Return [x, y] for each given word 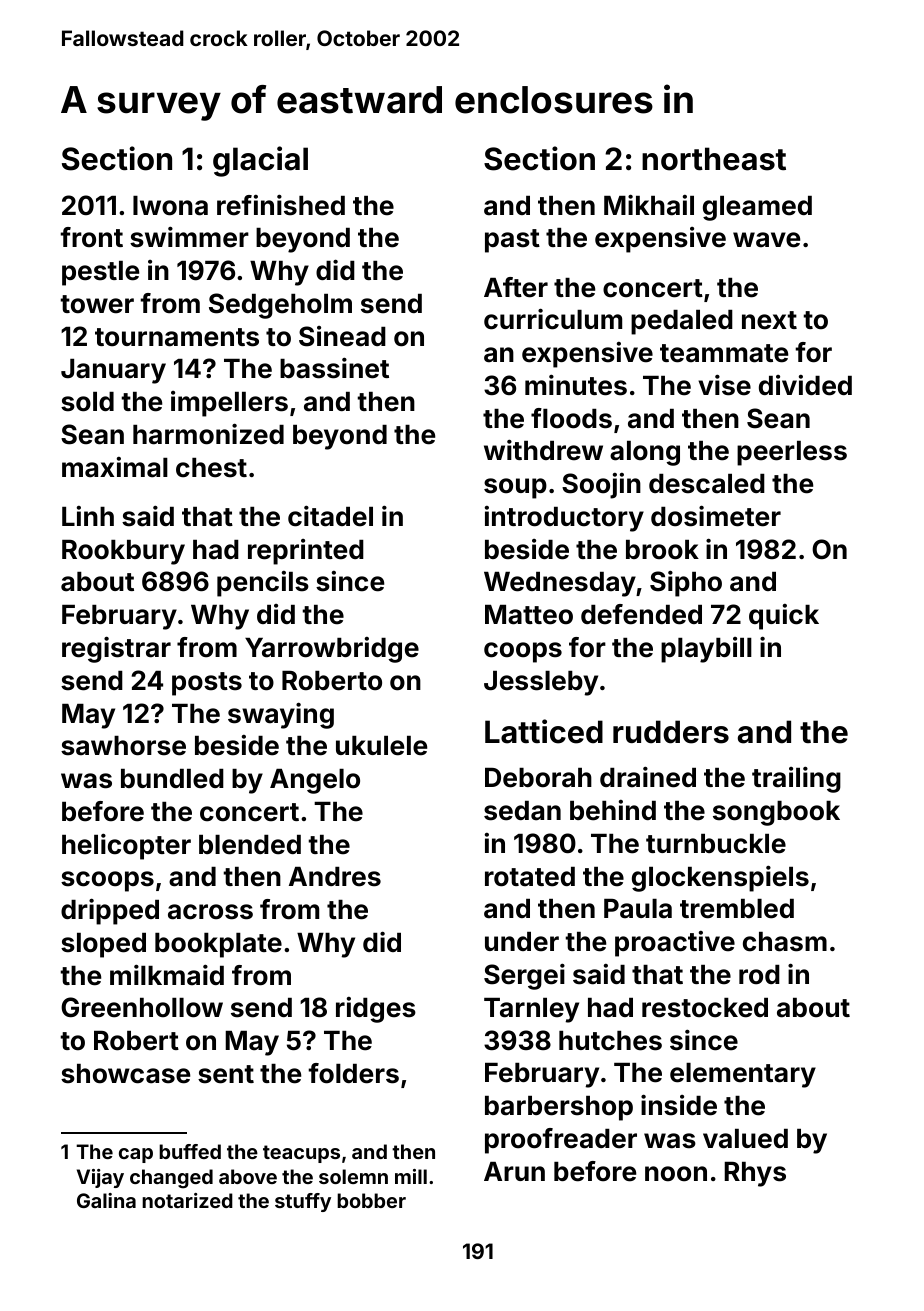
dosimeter [716, 516]
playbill [706, 650]
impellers [229, 404]
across [210, 912]
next [769, 320]
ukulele [381, 746]
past [512, 241]
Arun [514, 1171]
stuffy [303, 1202]
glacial [260, 161]
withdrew [543, 450]
